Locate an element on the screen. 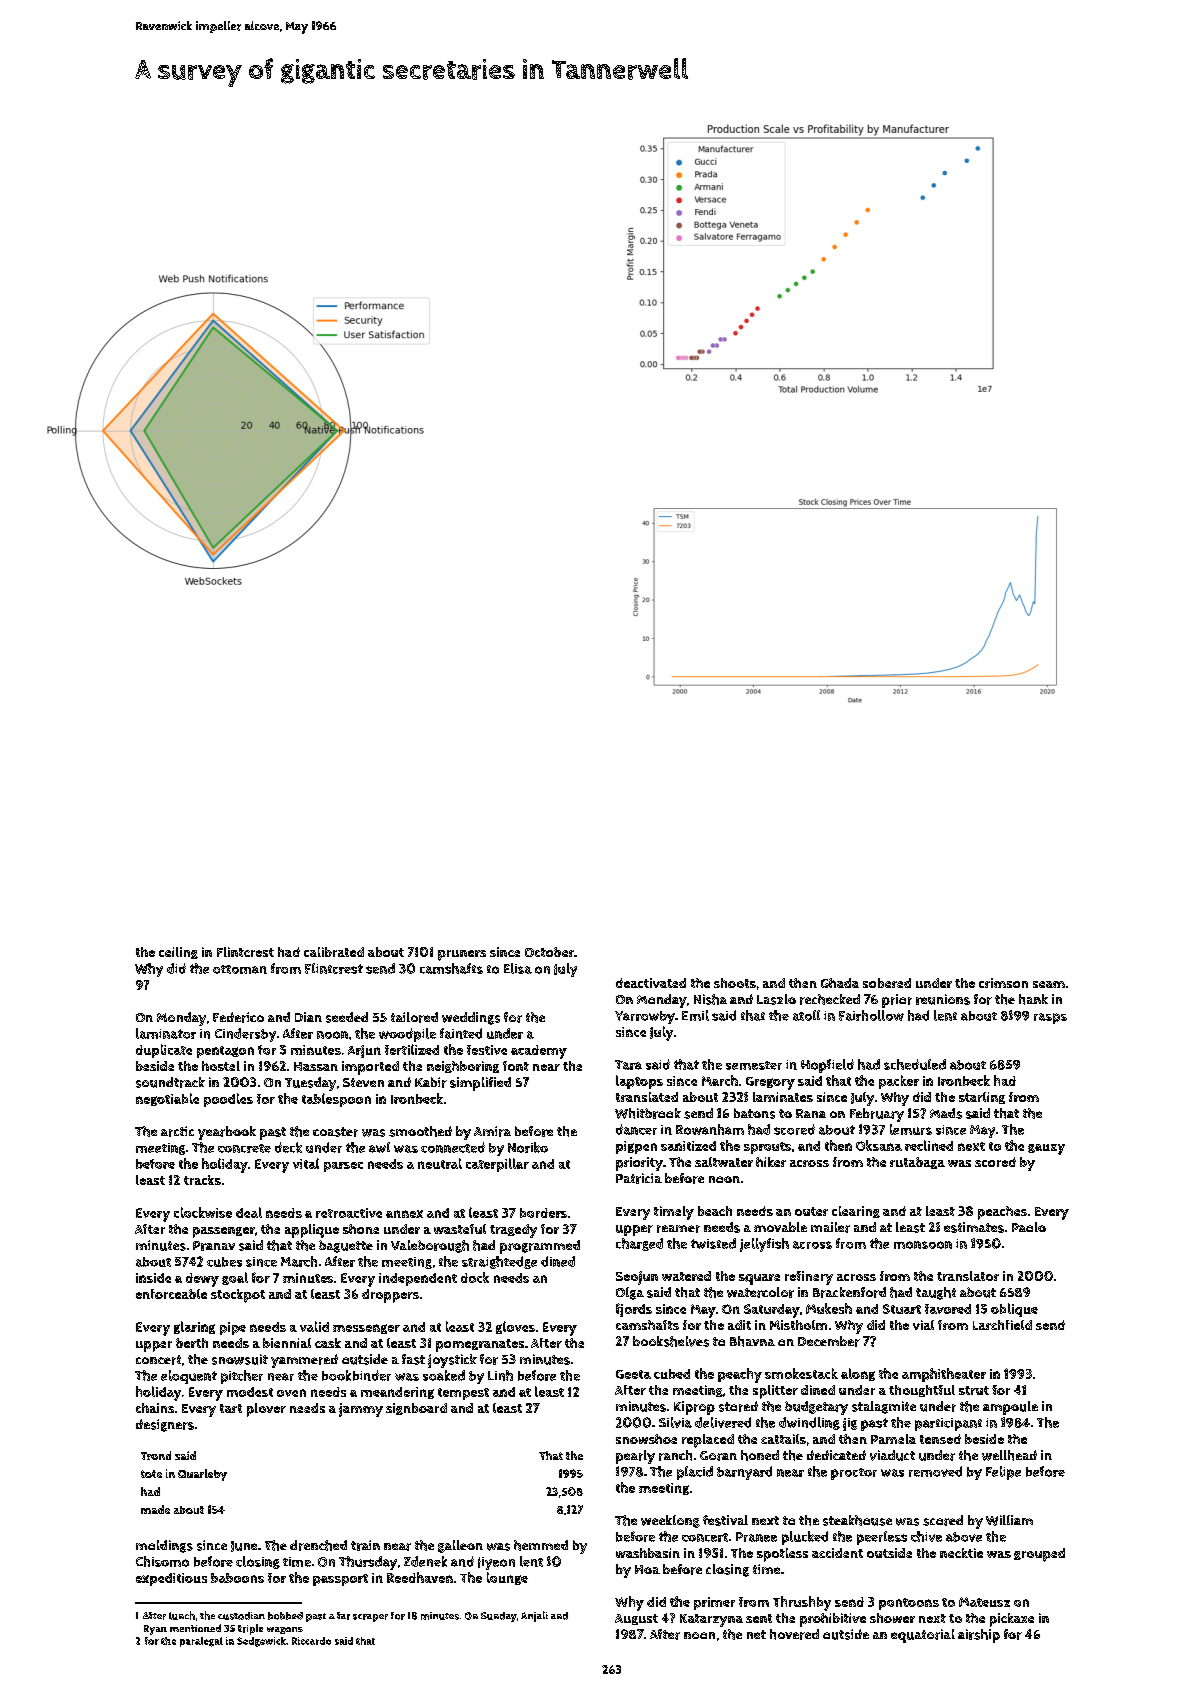  jammy is located at coordinates (361, 1410).
